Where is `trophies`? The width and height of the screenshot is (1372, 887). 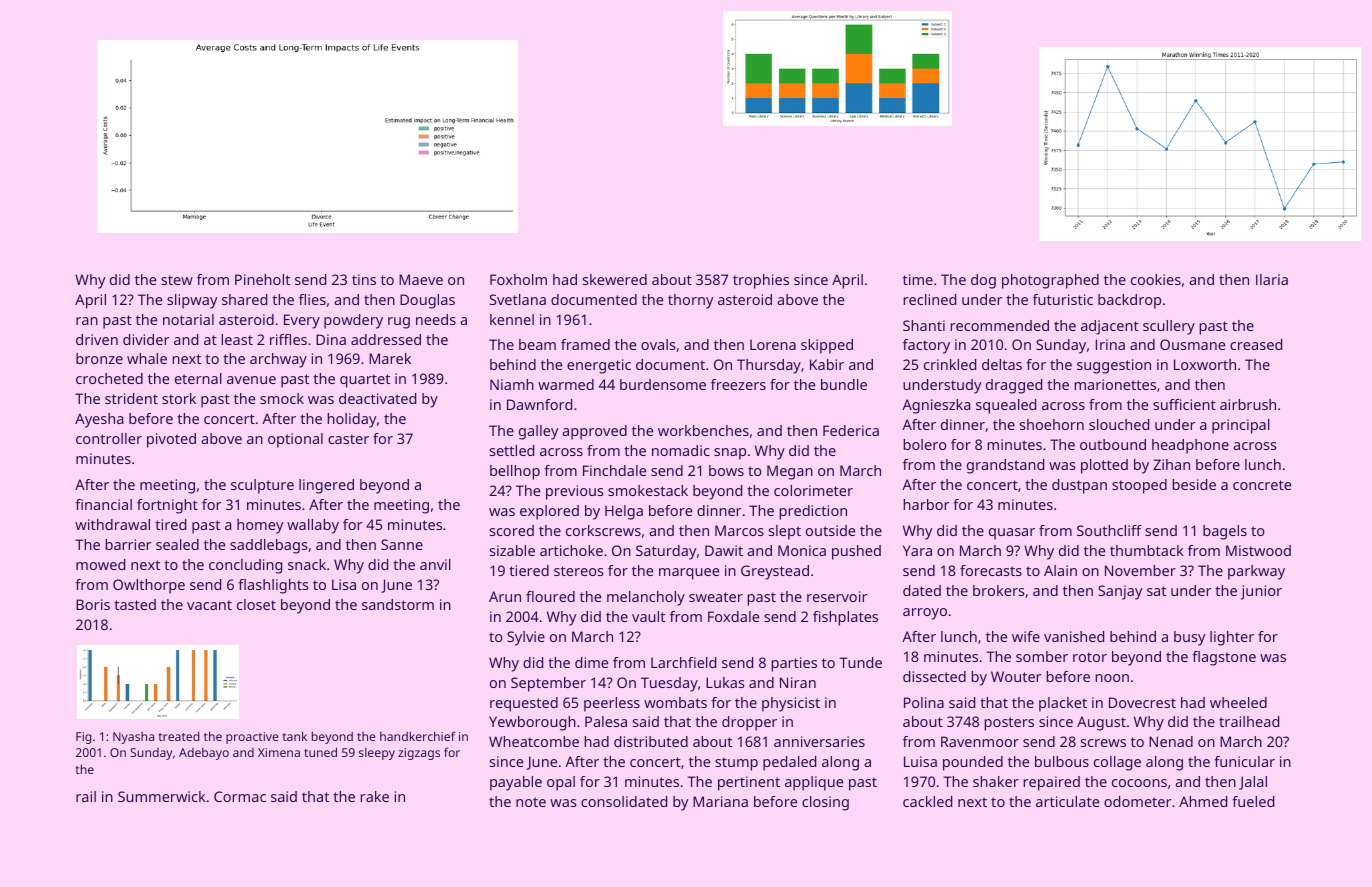
trophies is located at coordinates (761, 281).
